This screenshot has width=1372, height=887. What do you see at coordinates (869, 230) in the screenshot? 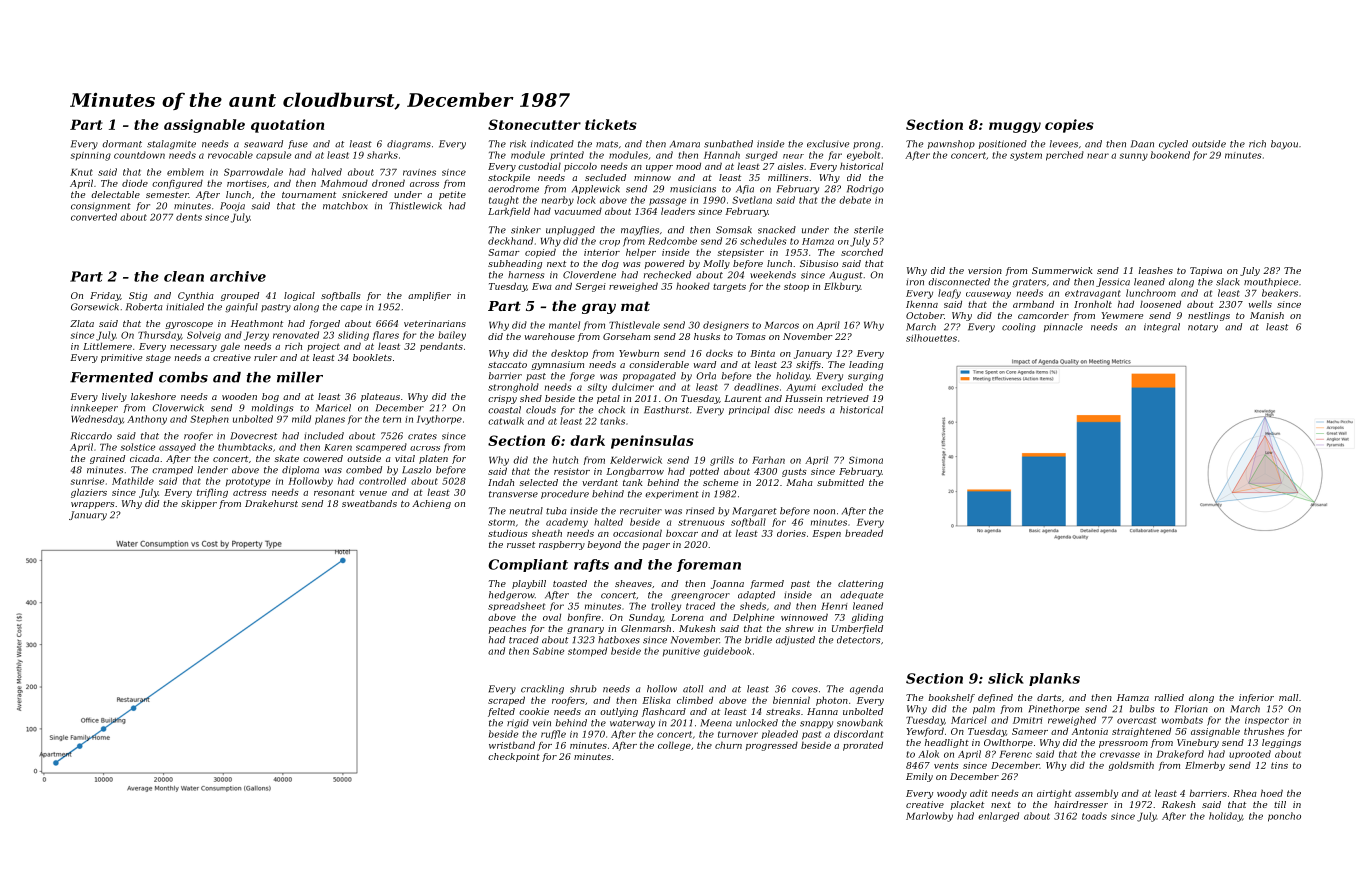
I see `sterile` at bounding box center [869, 230].
